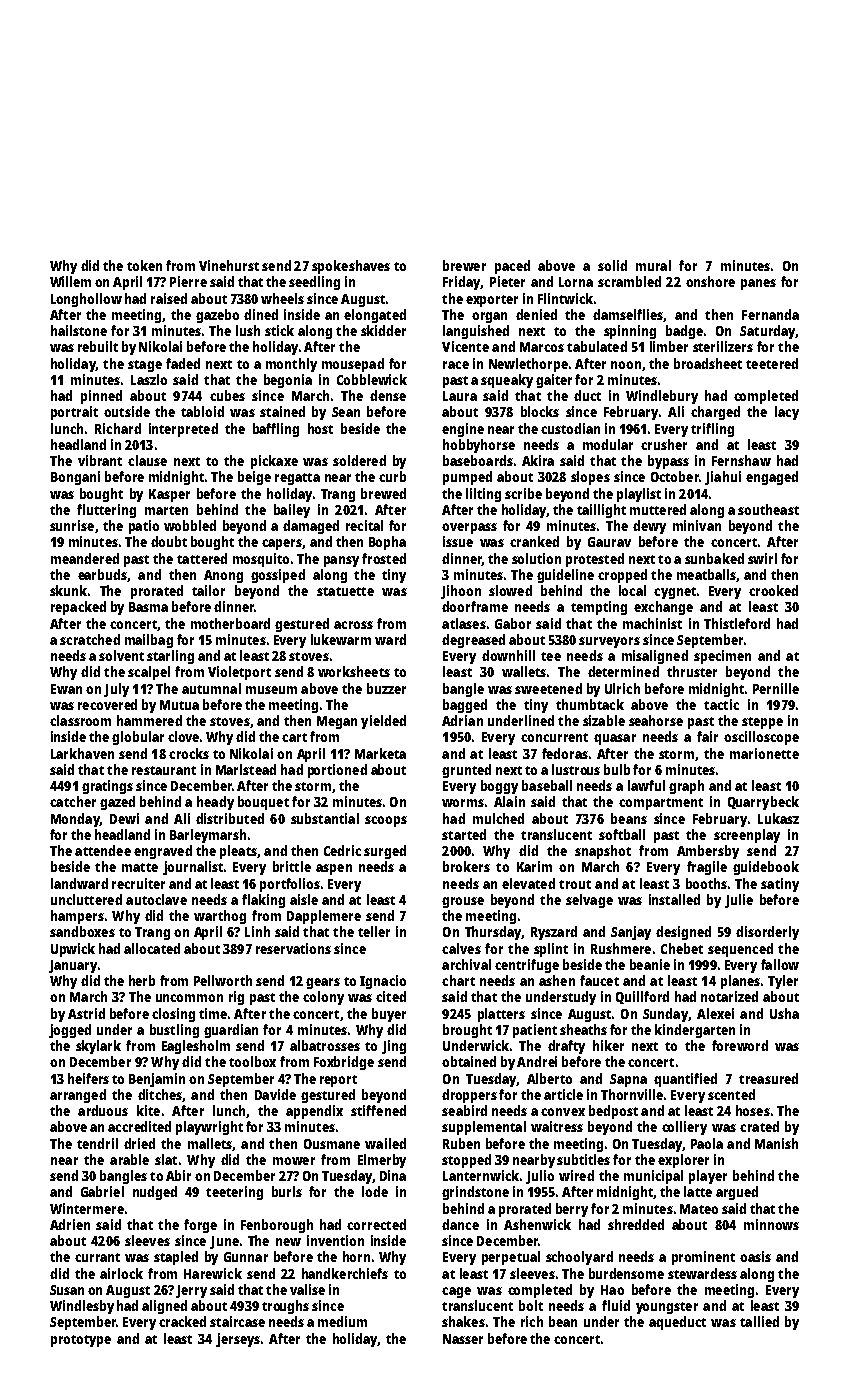 The width and height of the page is (849, 1400). Describe the element at coordinates (229, 265) in the page. I see `Vinehurst` at that location.
